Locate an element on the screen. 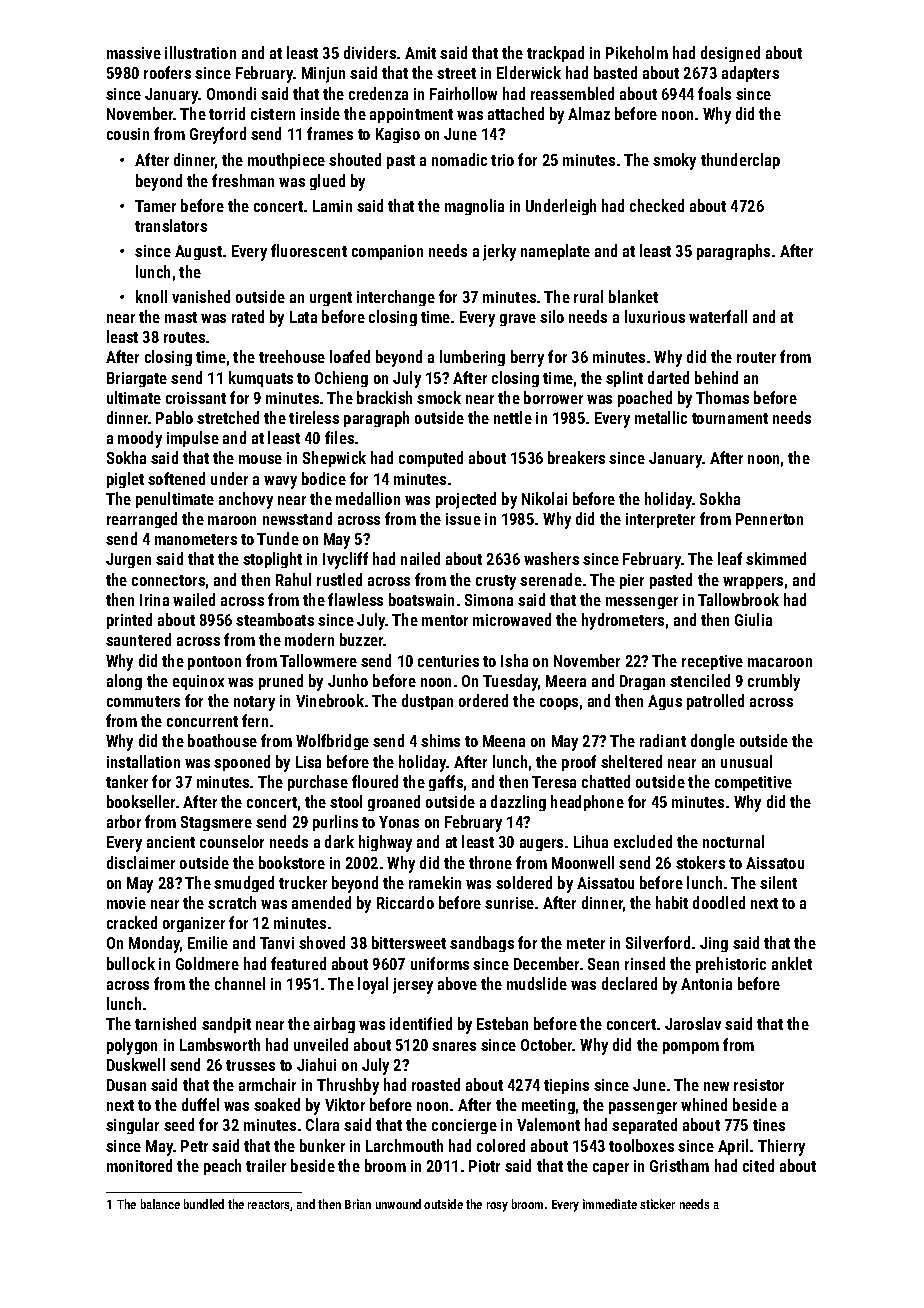  Pennerton is located at coordinates (769, 519).
